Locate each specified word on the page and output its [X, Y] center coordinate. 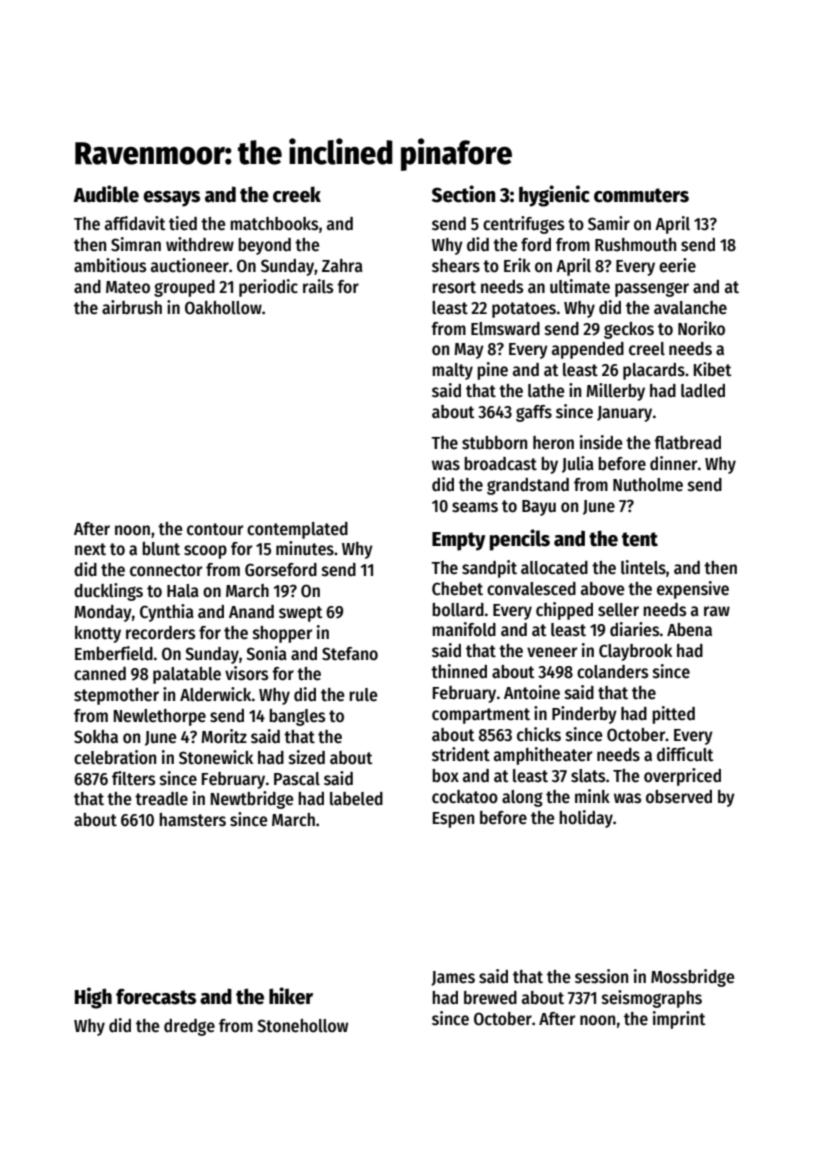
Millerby [615, 392]
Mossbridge [692, 978]
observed [679, 797]
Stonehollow [302, 1026]
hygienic [554, 196]
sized [307, 757]
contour [215, 529]
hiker [291, 996]
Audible [106, 194]
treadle [161, 799]
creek [297, 194]
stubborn [494, 443]
